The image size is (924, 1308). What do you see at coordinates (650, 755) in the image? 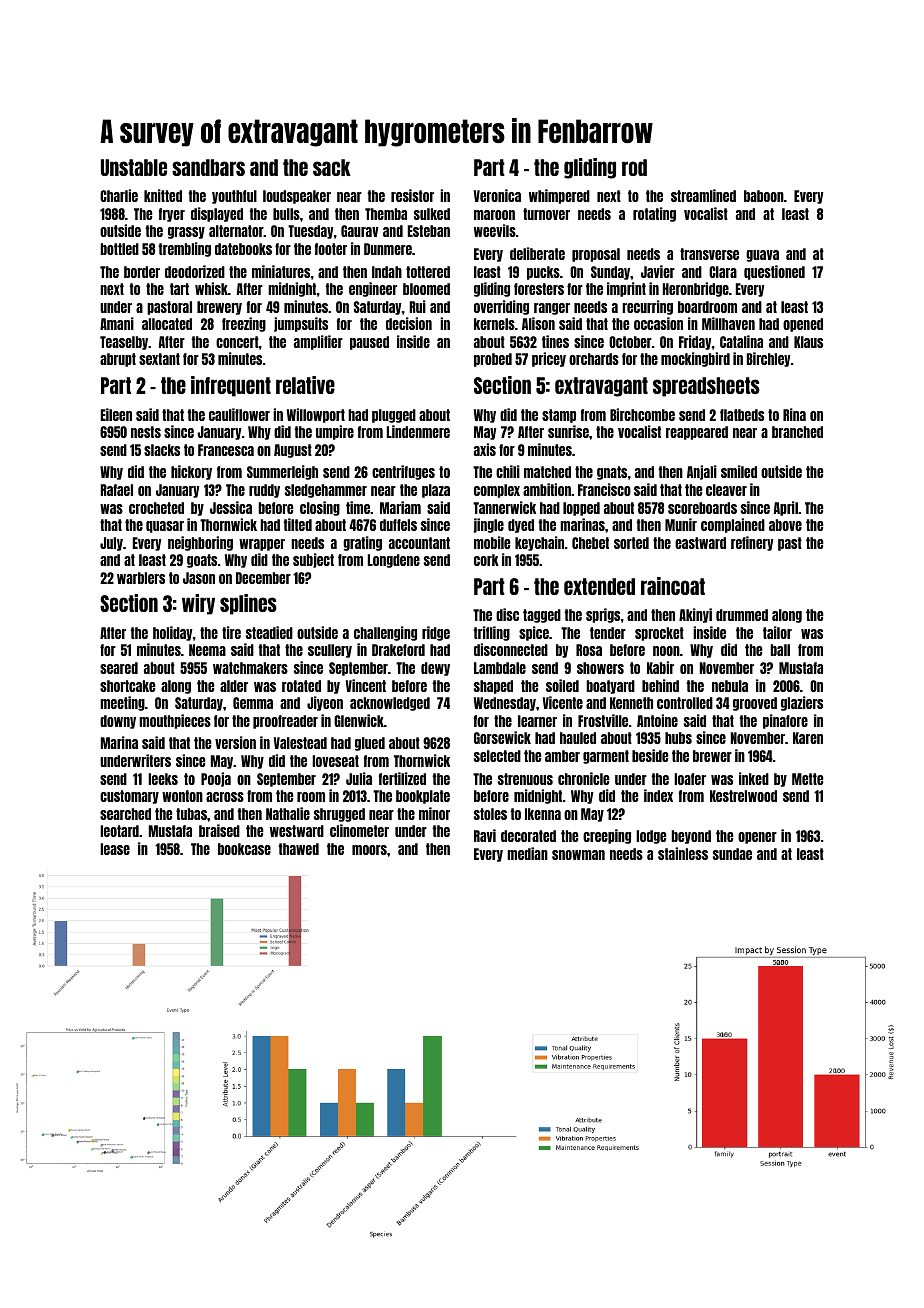
I see `beside` at bounding box center [650, 755].
